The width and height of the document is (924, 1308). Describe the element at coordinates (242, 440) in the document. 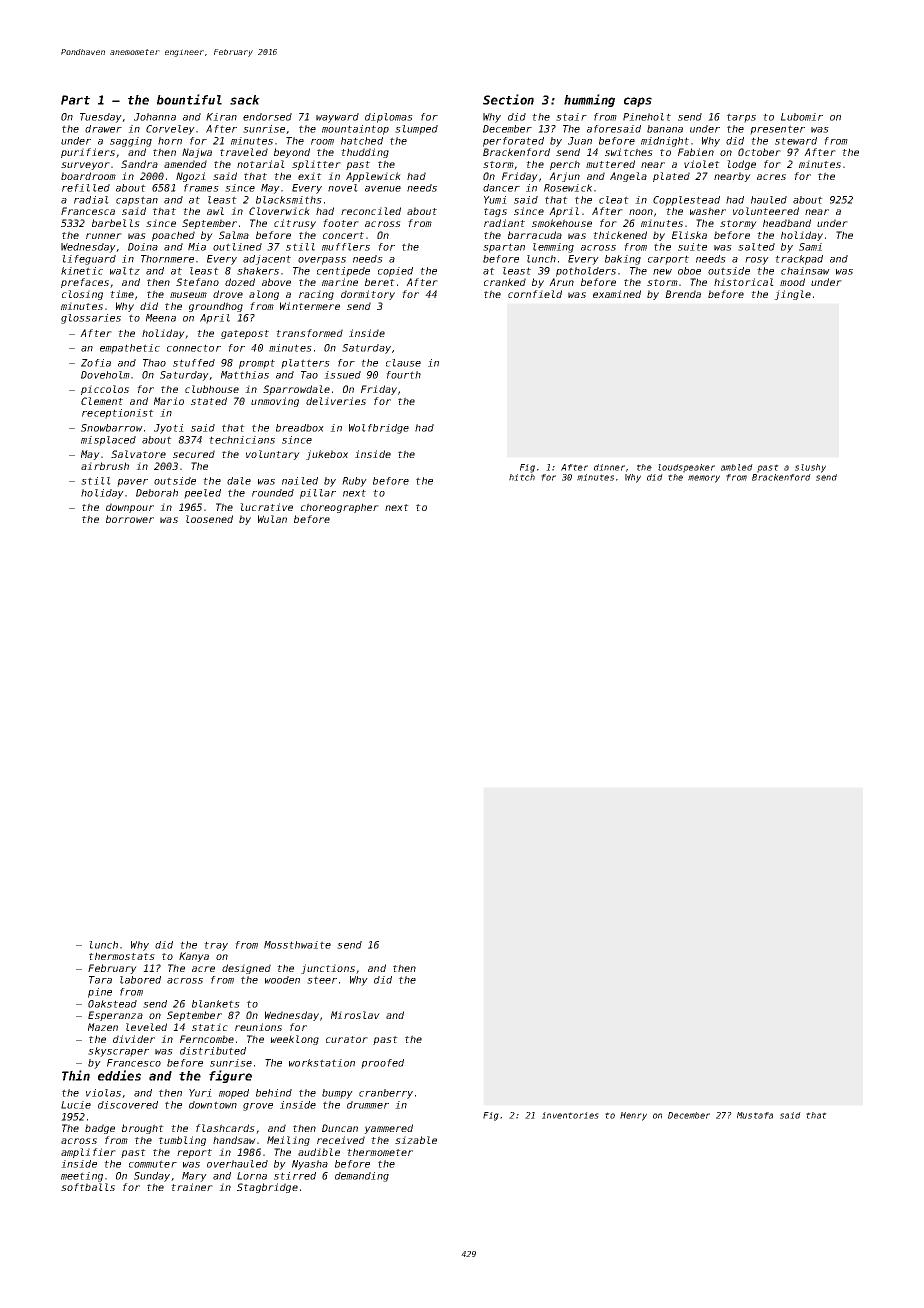

I see `technicians` at that location.
